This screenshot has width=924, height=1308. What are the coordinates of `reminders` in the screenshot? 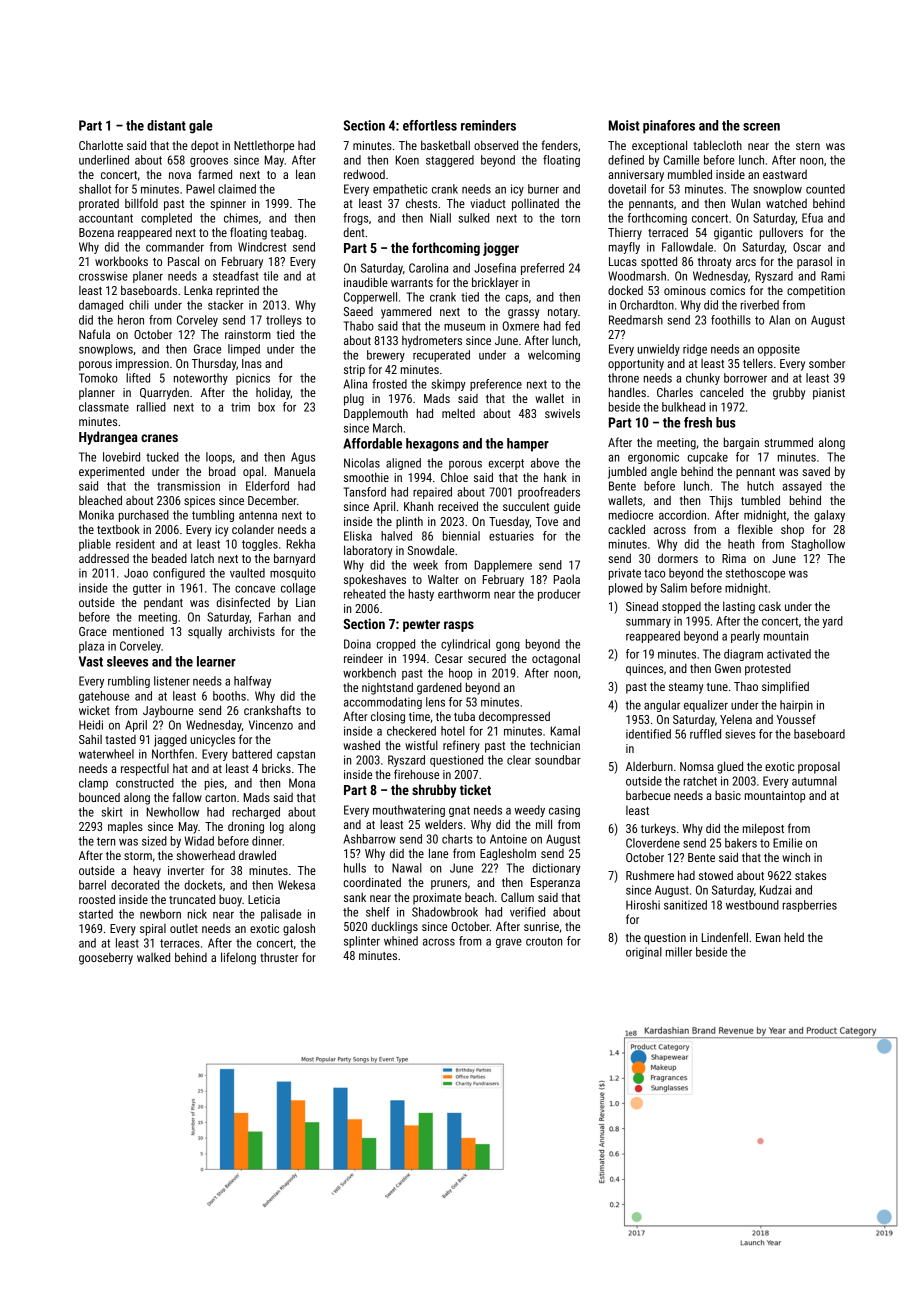 It's located at (488, 125).
